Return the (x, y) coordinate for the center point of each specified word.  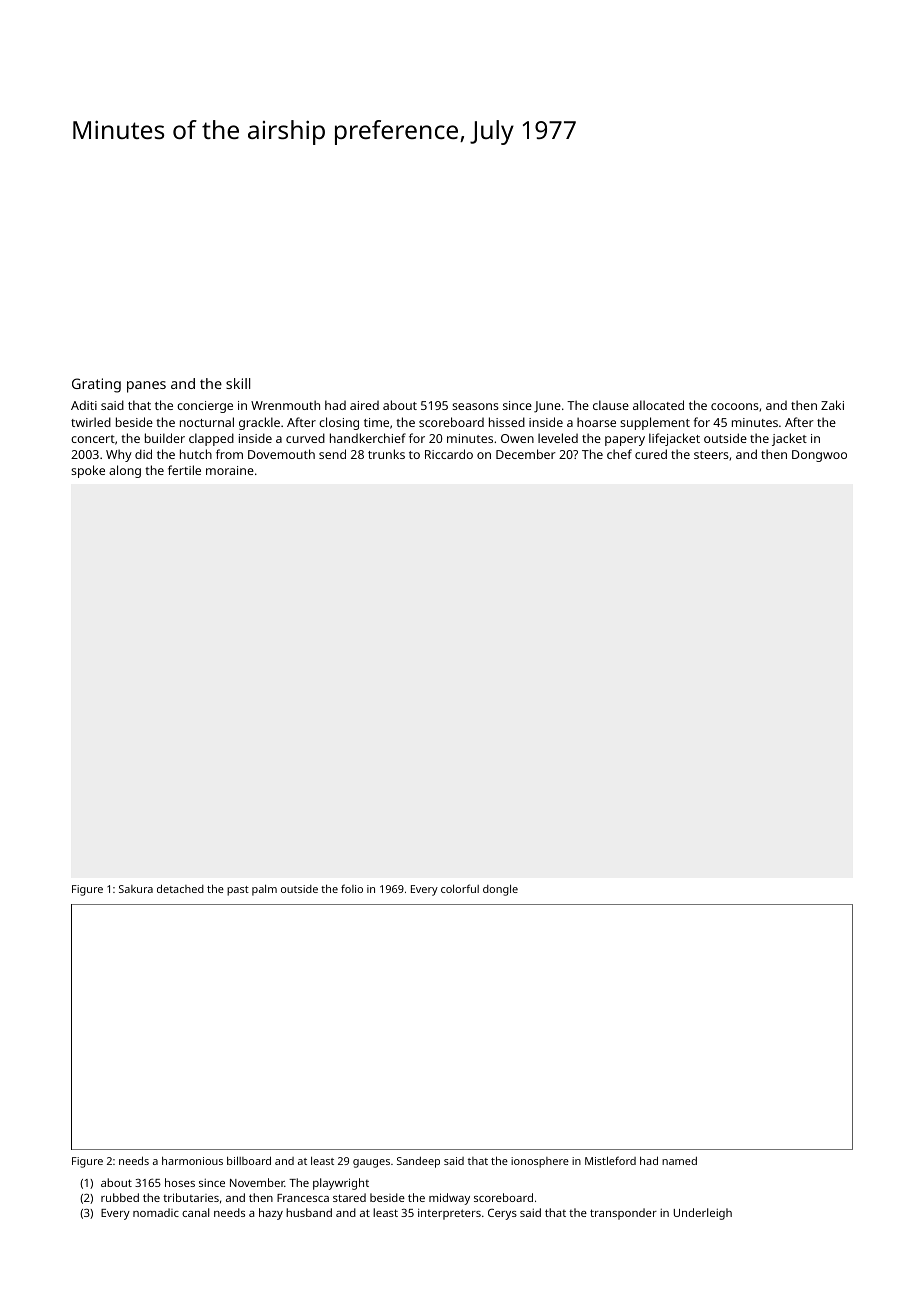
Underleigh (703, 1214)
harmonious (192, 1160)
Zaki (832, 405)
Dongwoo (819, 456)
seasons (475, 406)
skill (238, 383)
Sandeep (418, 1162)
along (125, 471)
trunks (386, 454)
